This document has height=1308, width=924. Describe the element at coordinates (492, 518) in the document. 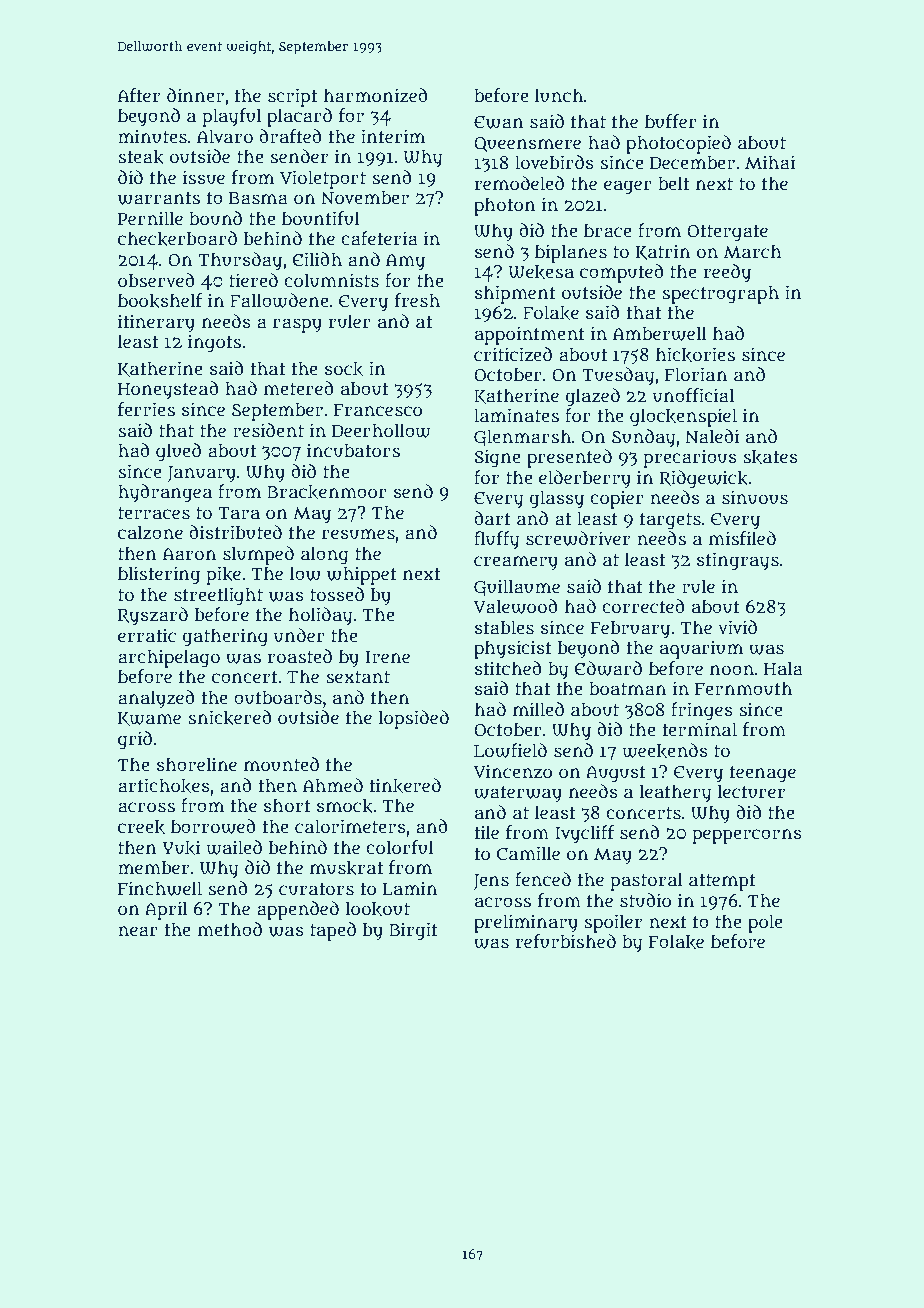

I see `dart` at that location.
